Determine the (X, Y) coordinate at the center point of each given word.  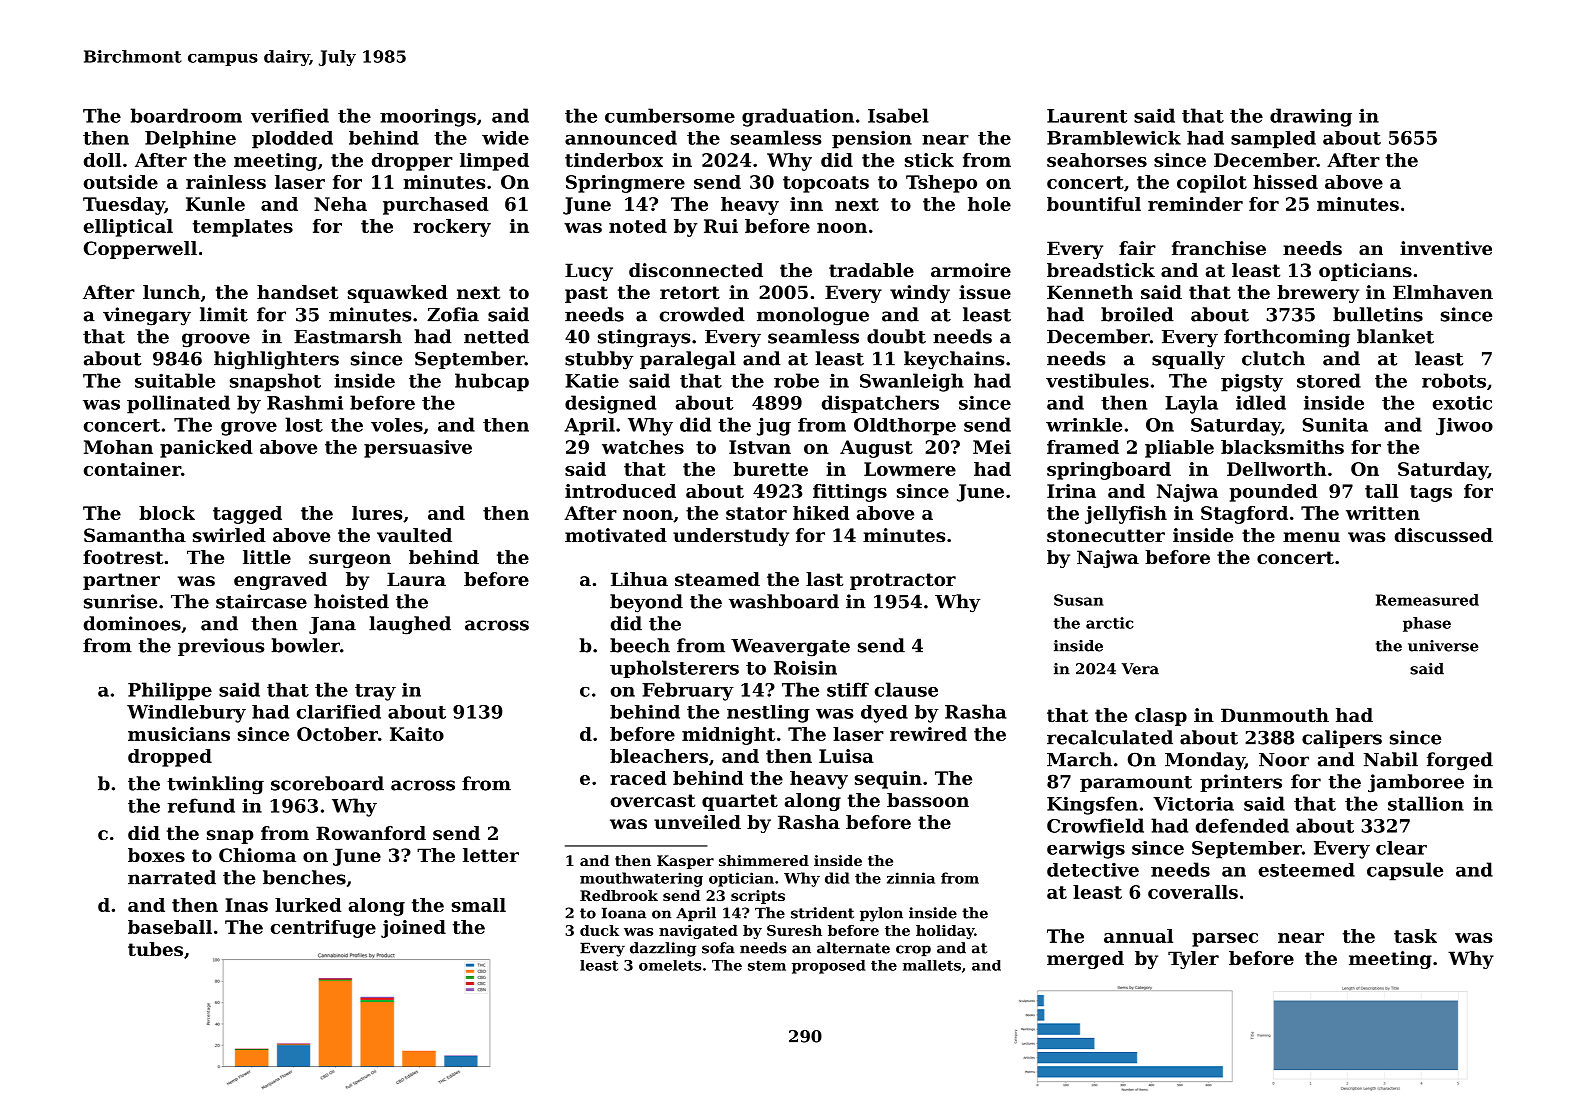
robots (1454, 380)
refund (201, 805)
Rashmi (305, 402)
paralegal (688, 360)
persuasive (418, 449)
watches (643, 447)
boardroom (186, 115)
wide (505, 138)
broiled (1137, 314)
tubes (155, 949)
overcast (653, 800)
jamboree (1416, 783)
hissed (1285, 182)
